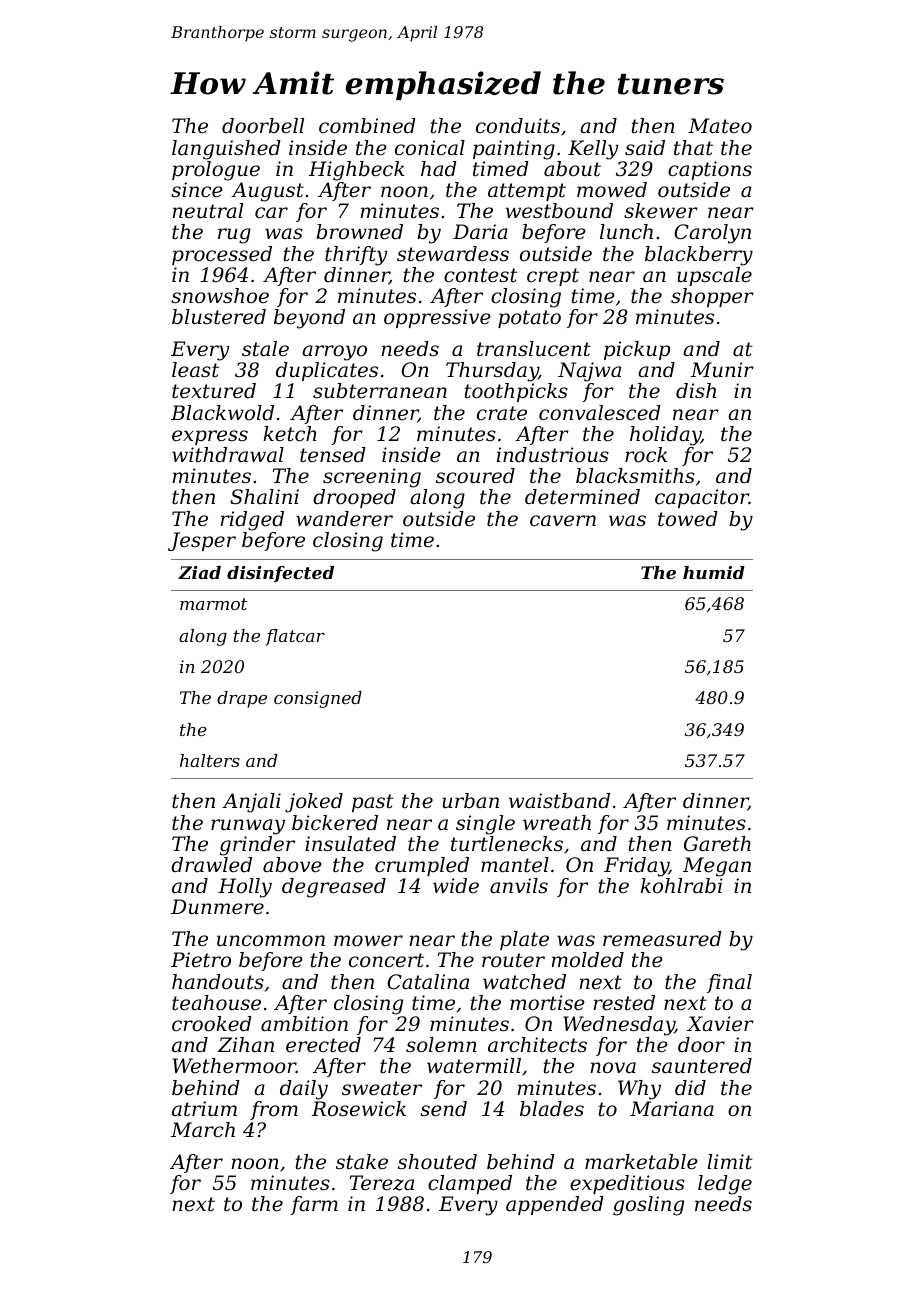  What do you see at coordinates (699, 256) in the screenshot?
I see `blackberry` at bounding box center [699, 256].
